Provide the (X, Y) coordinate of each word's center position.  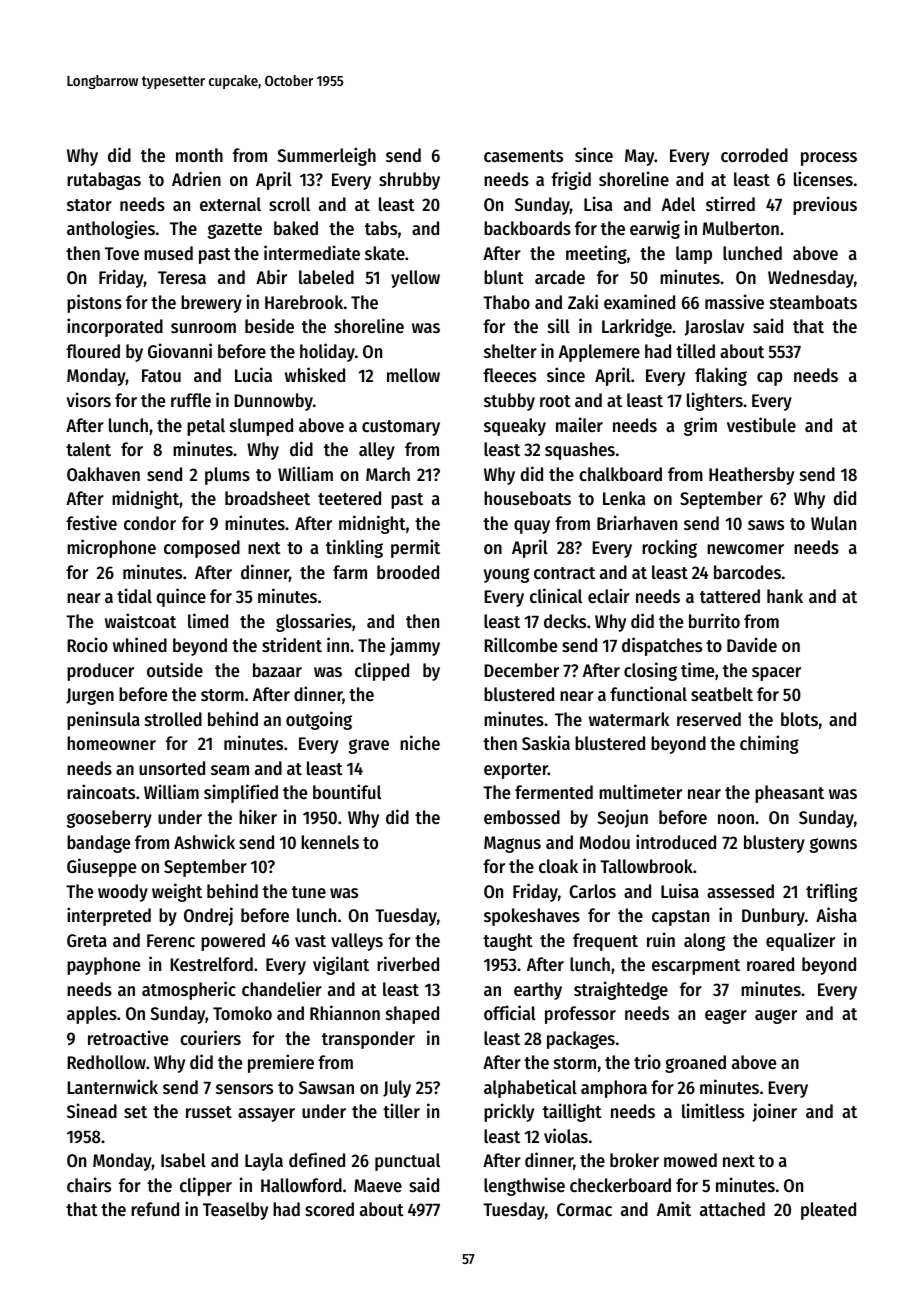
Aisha (836, 914)
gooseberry (109, 819)
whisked (315, 374)
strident (292, 644)
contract (564, 573)
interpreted (109, 916)
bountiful (347, 791)
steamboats (813, 302)
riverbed (408, 963)
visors (89, 399)
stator (89, 205)
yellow (415, 279)
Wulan (833, 523)
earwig (655, 229)
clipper (206, 1186)
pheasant (789, 794)
